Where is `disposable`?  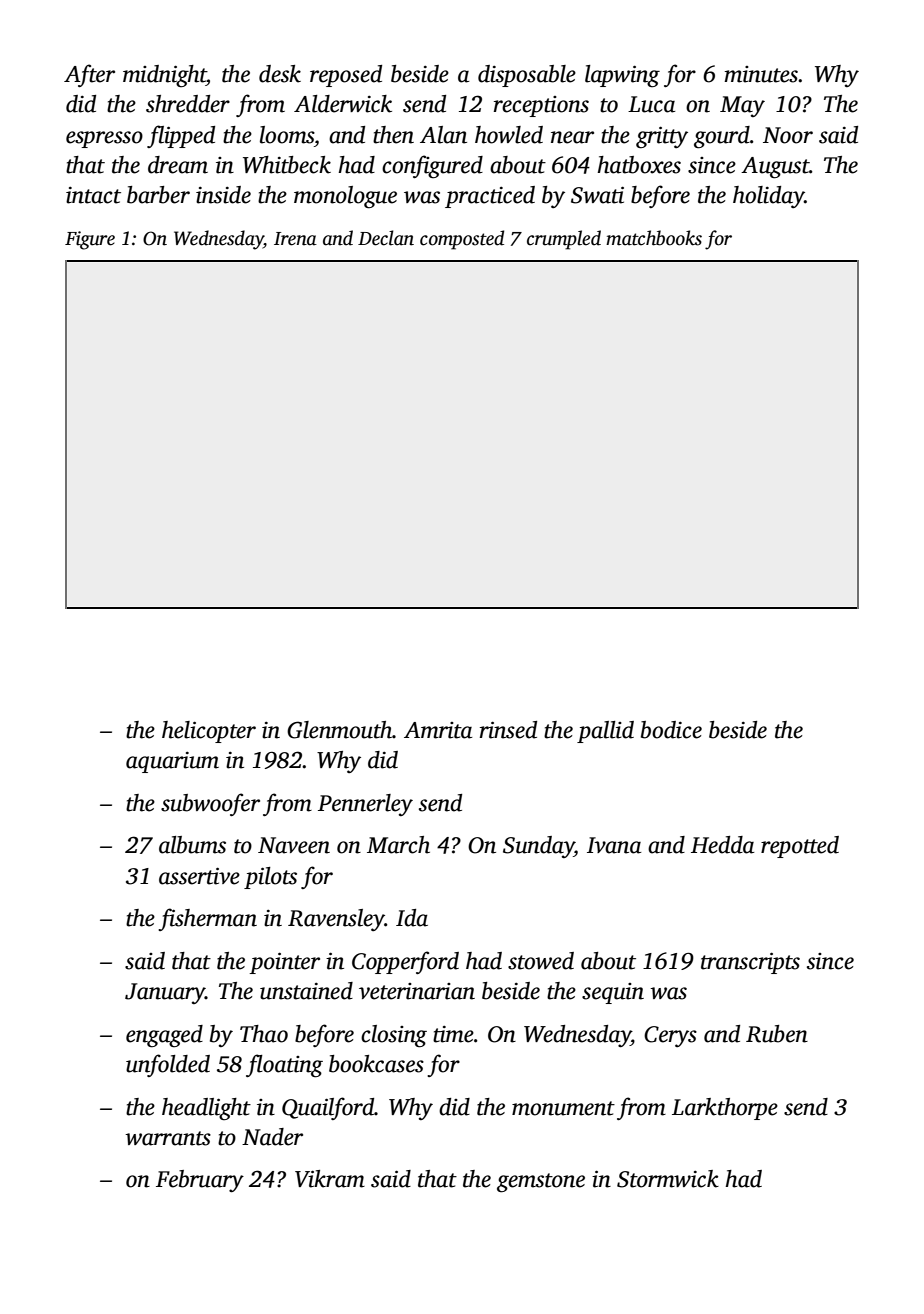
disposable is located at coordinates (527, 76).
